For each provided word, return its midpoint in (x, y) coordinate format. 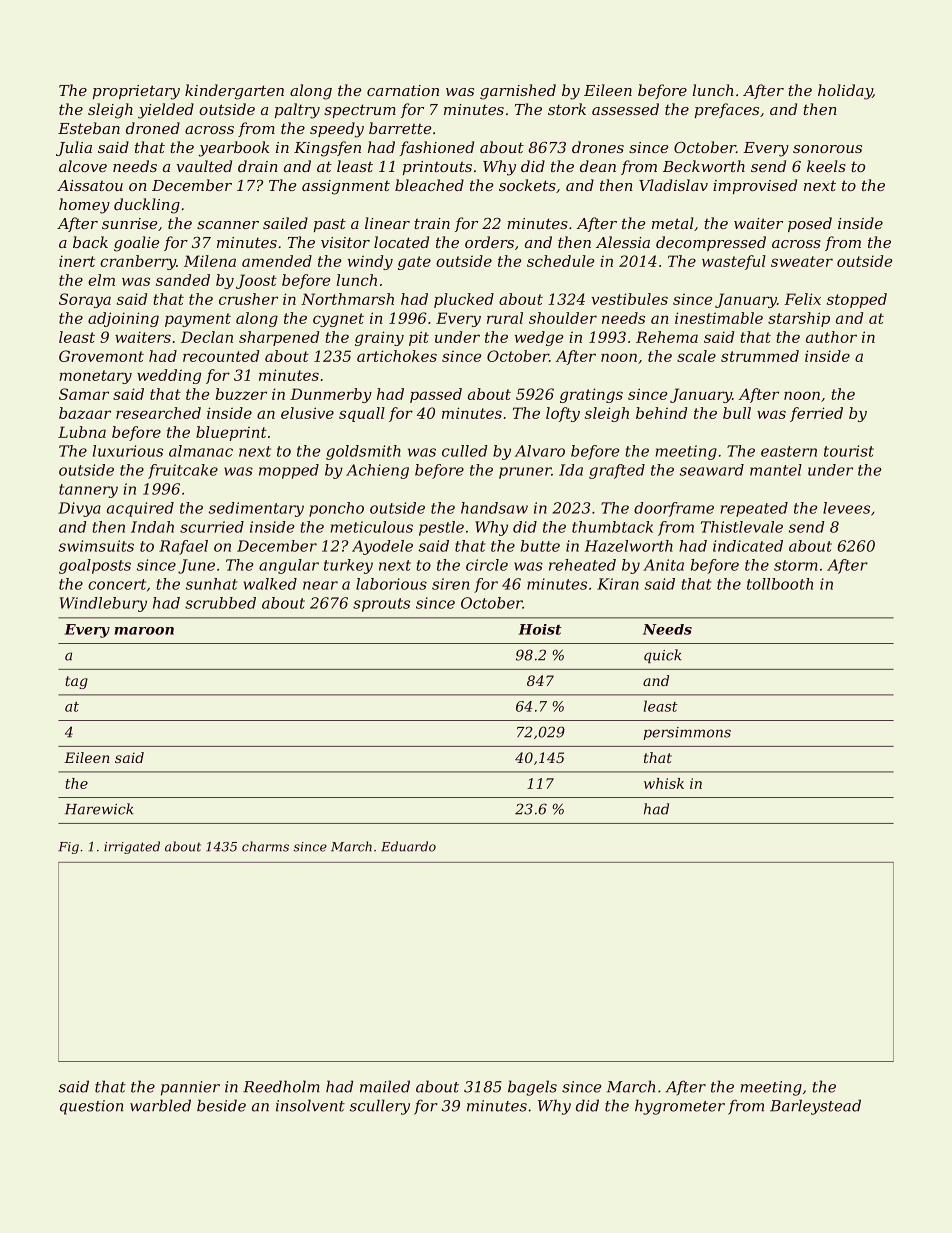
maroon (144, 631)
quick (663, 656)
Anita (663, 565)
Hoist (540, 629)
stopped (857, 300)
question (91, 1107)
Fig (68, 848)
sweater (802, 261)
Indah (152, 527)
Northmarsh (347, 299)
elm (101, 280)
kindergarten (234, 92)
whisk (664, 783)
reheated (582, 565)
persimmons (687, 733)
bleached (429, 185)
